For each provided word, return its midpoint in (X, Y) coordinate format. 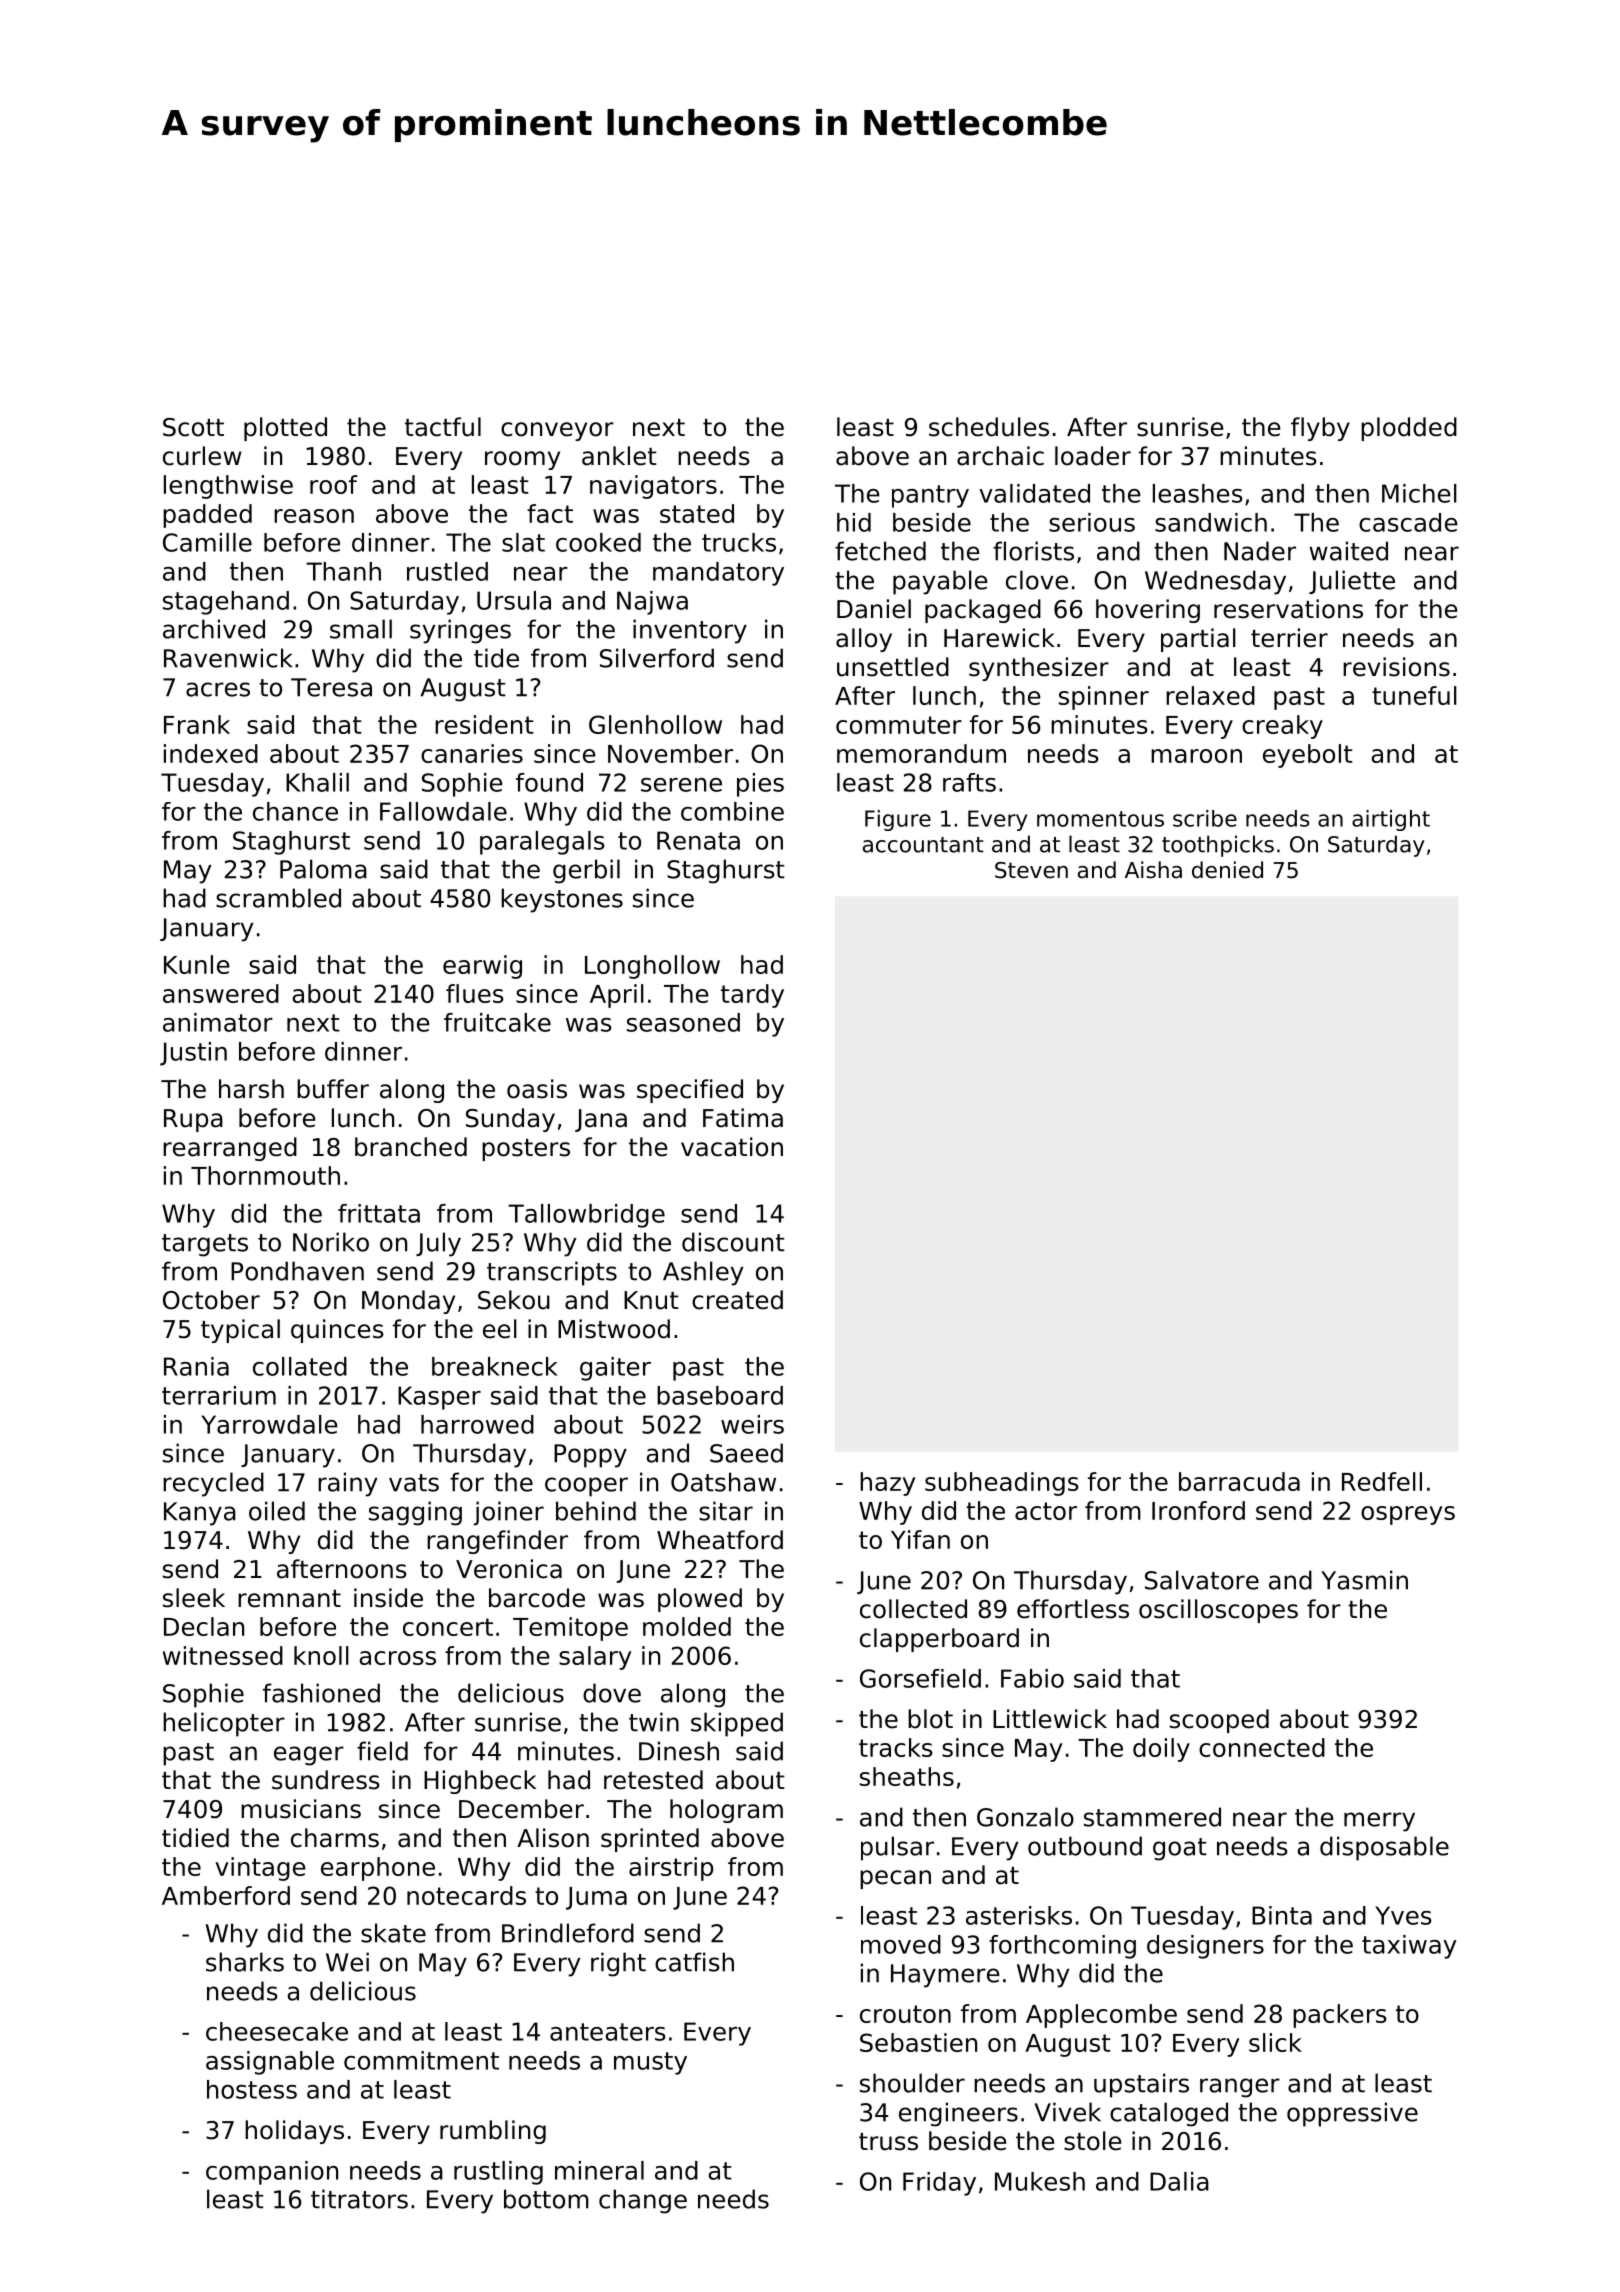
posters (526, 1150)
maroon (1196, 756)
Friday (939, 2184)
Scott (193, 427)
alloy (864, 640)
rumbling (493, 2132)
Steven (1031, 870)
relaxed (1210, 695)
